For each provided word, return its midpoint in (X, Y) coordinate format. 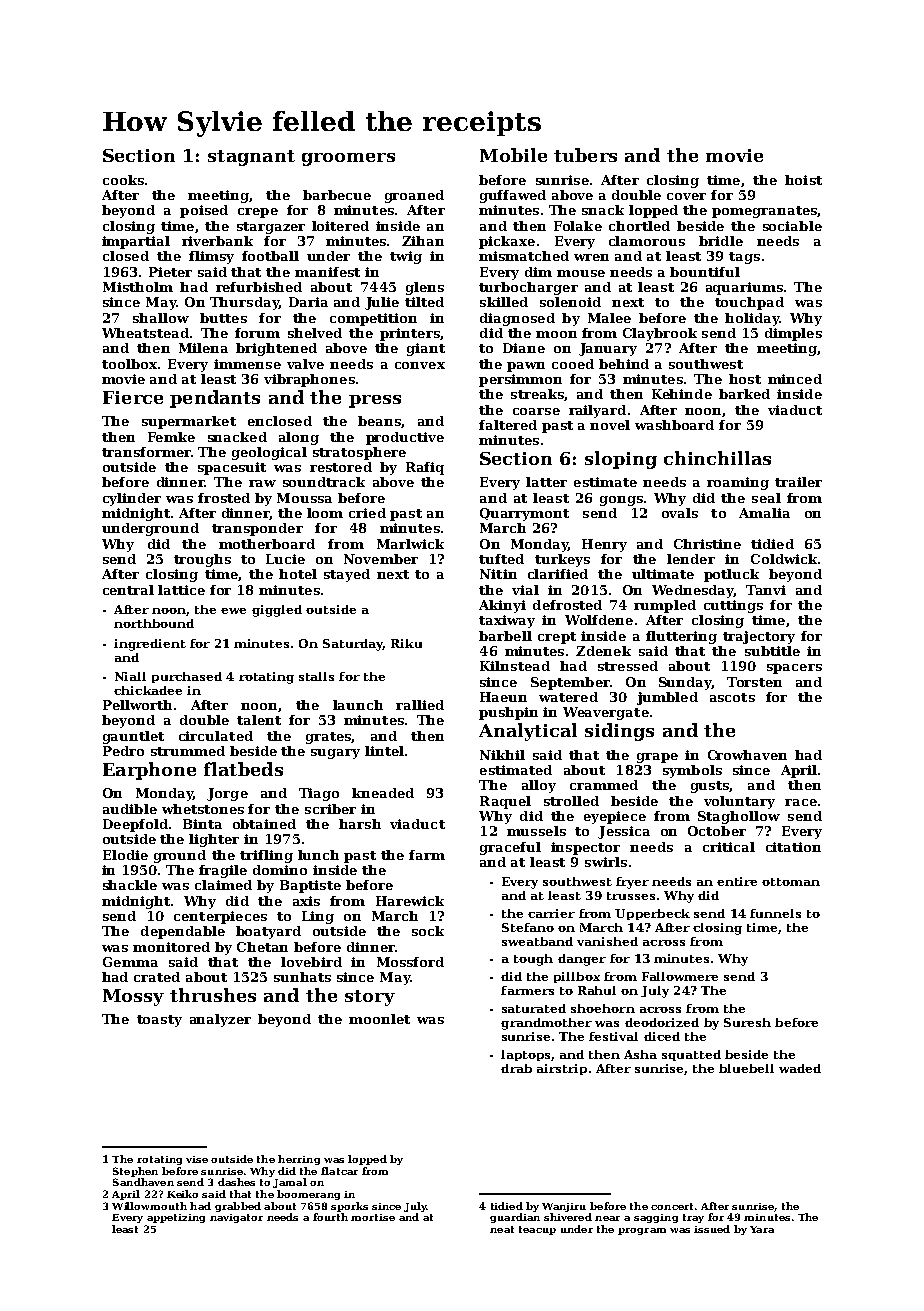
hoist (803, 180)
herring (299, 1160)
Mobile (513, 155)
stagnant (251, 158)
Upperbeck (652, 914)
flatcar (339, 1171)
